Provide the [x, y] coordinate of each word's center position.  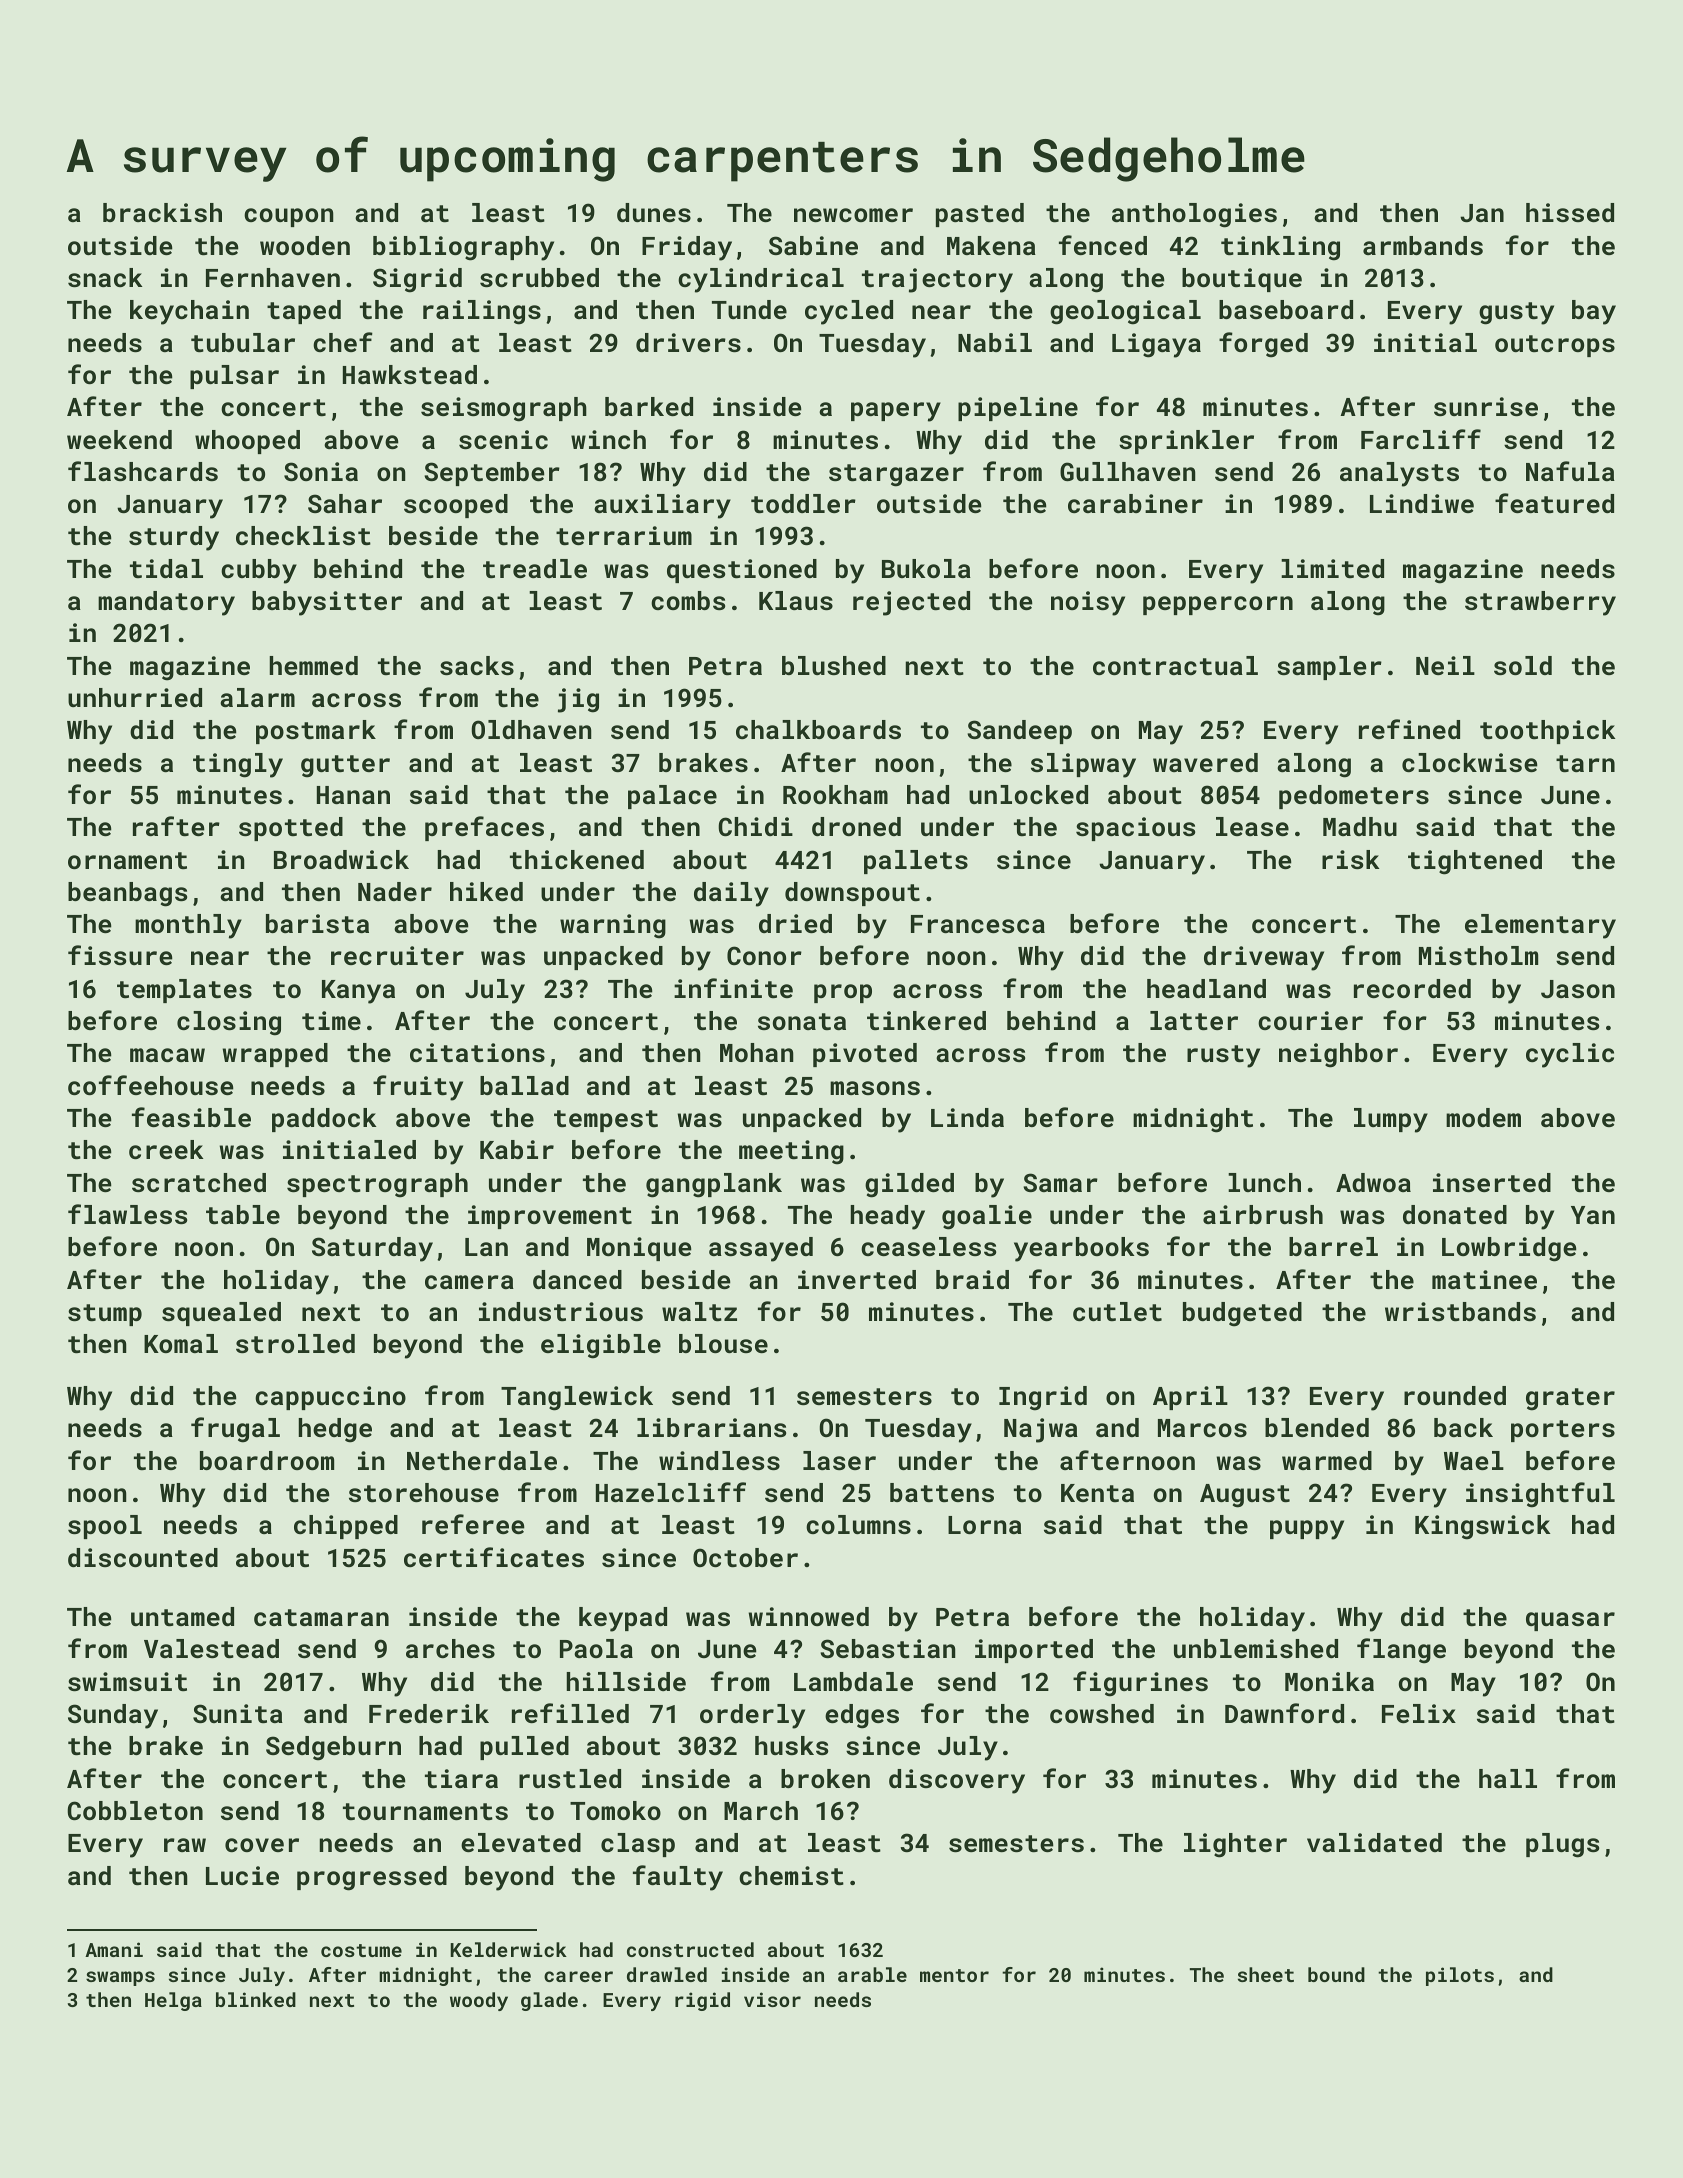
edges [862, 1716]
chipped [346, 1527]
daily [731, 894]
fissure [120, 955]
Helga [173, 2001]
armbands [1423, 245]
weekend [119, 439]
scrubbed [539, 277]
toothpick [1547, 732]
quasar [1570, 1621]
